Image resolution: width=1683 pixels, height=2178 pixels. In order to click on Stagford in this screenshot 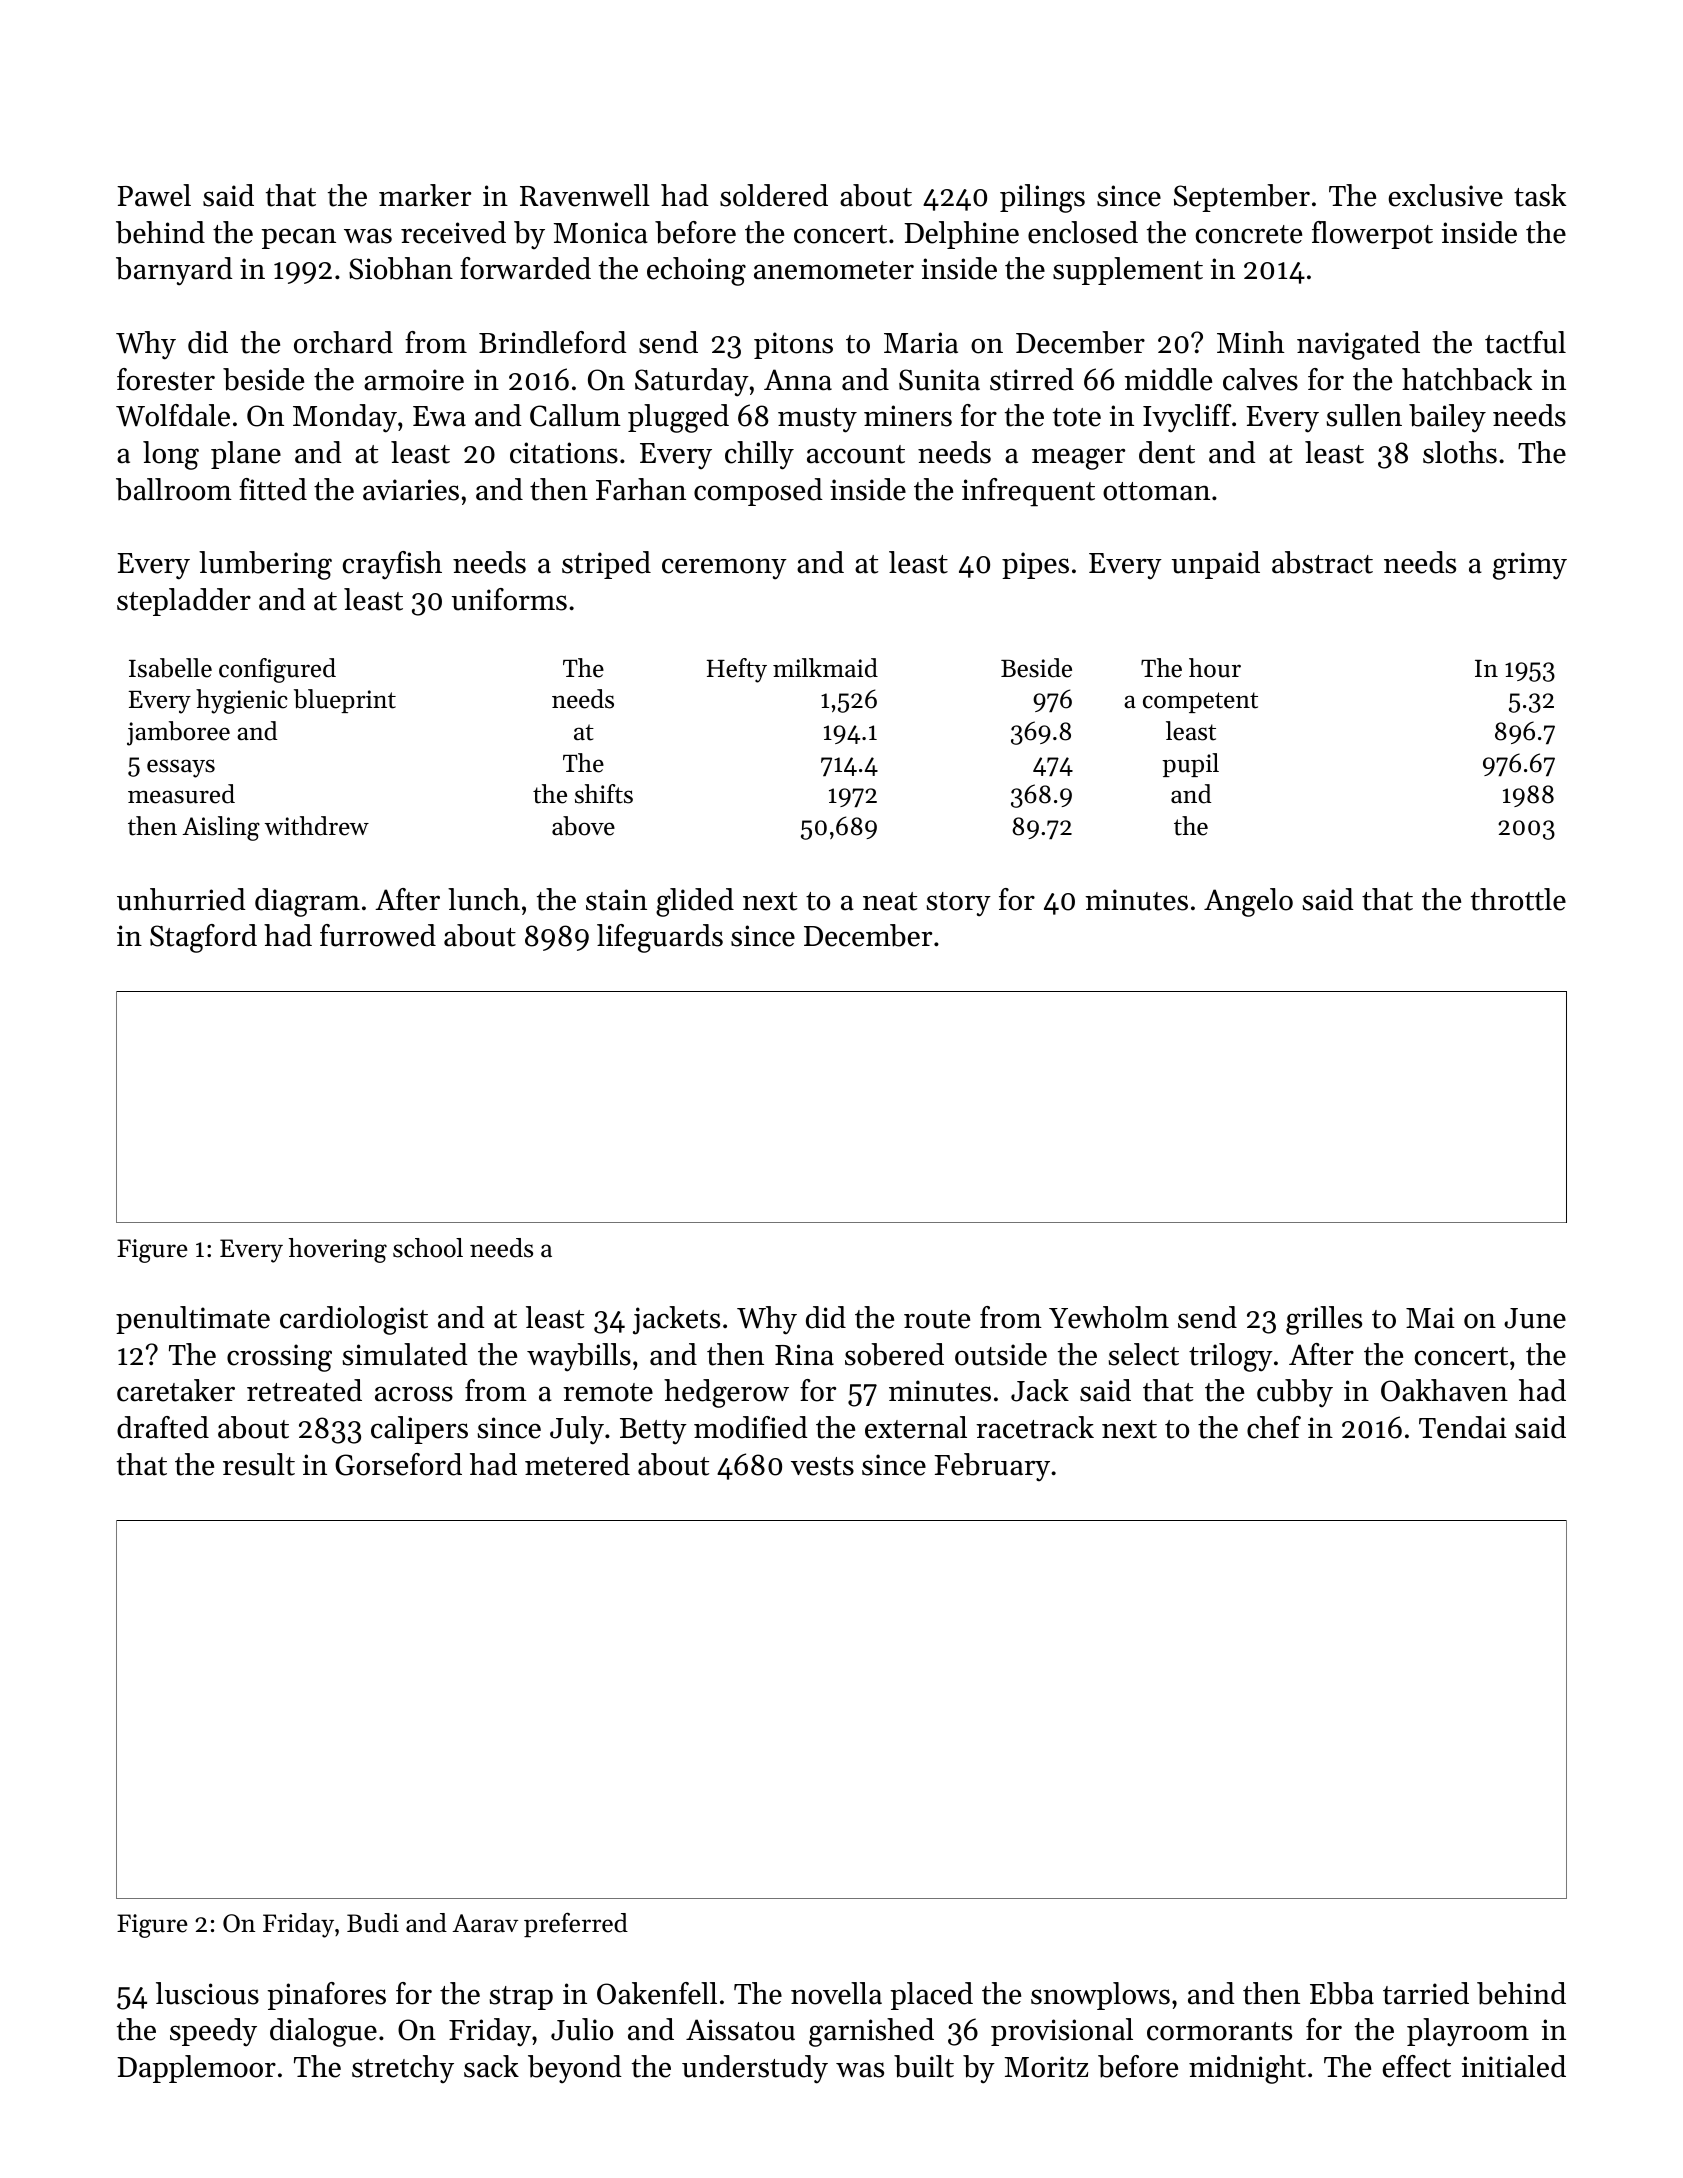, I will do `click(203, 938)`.
